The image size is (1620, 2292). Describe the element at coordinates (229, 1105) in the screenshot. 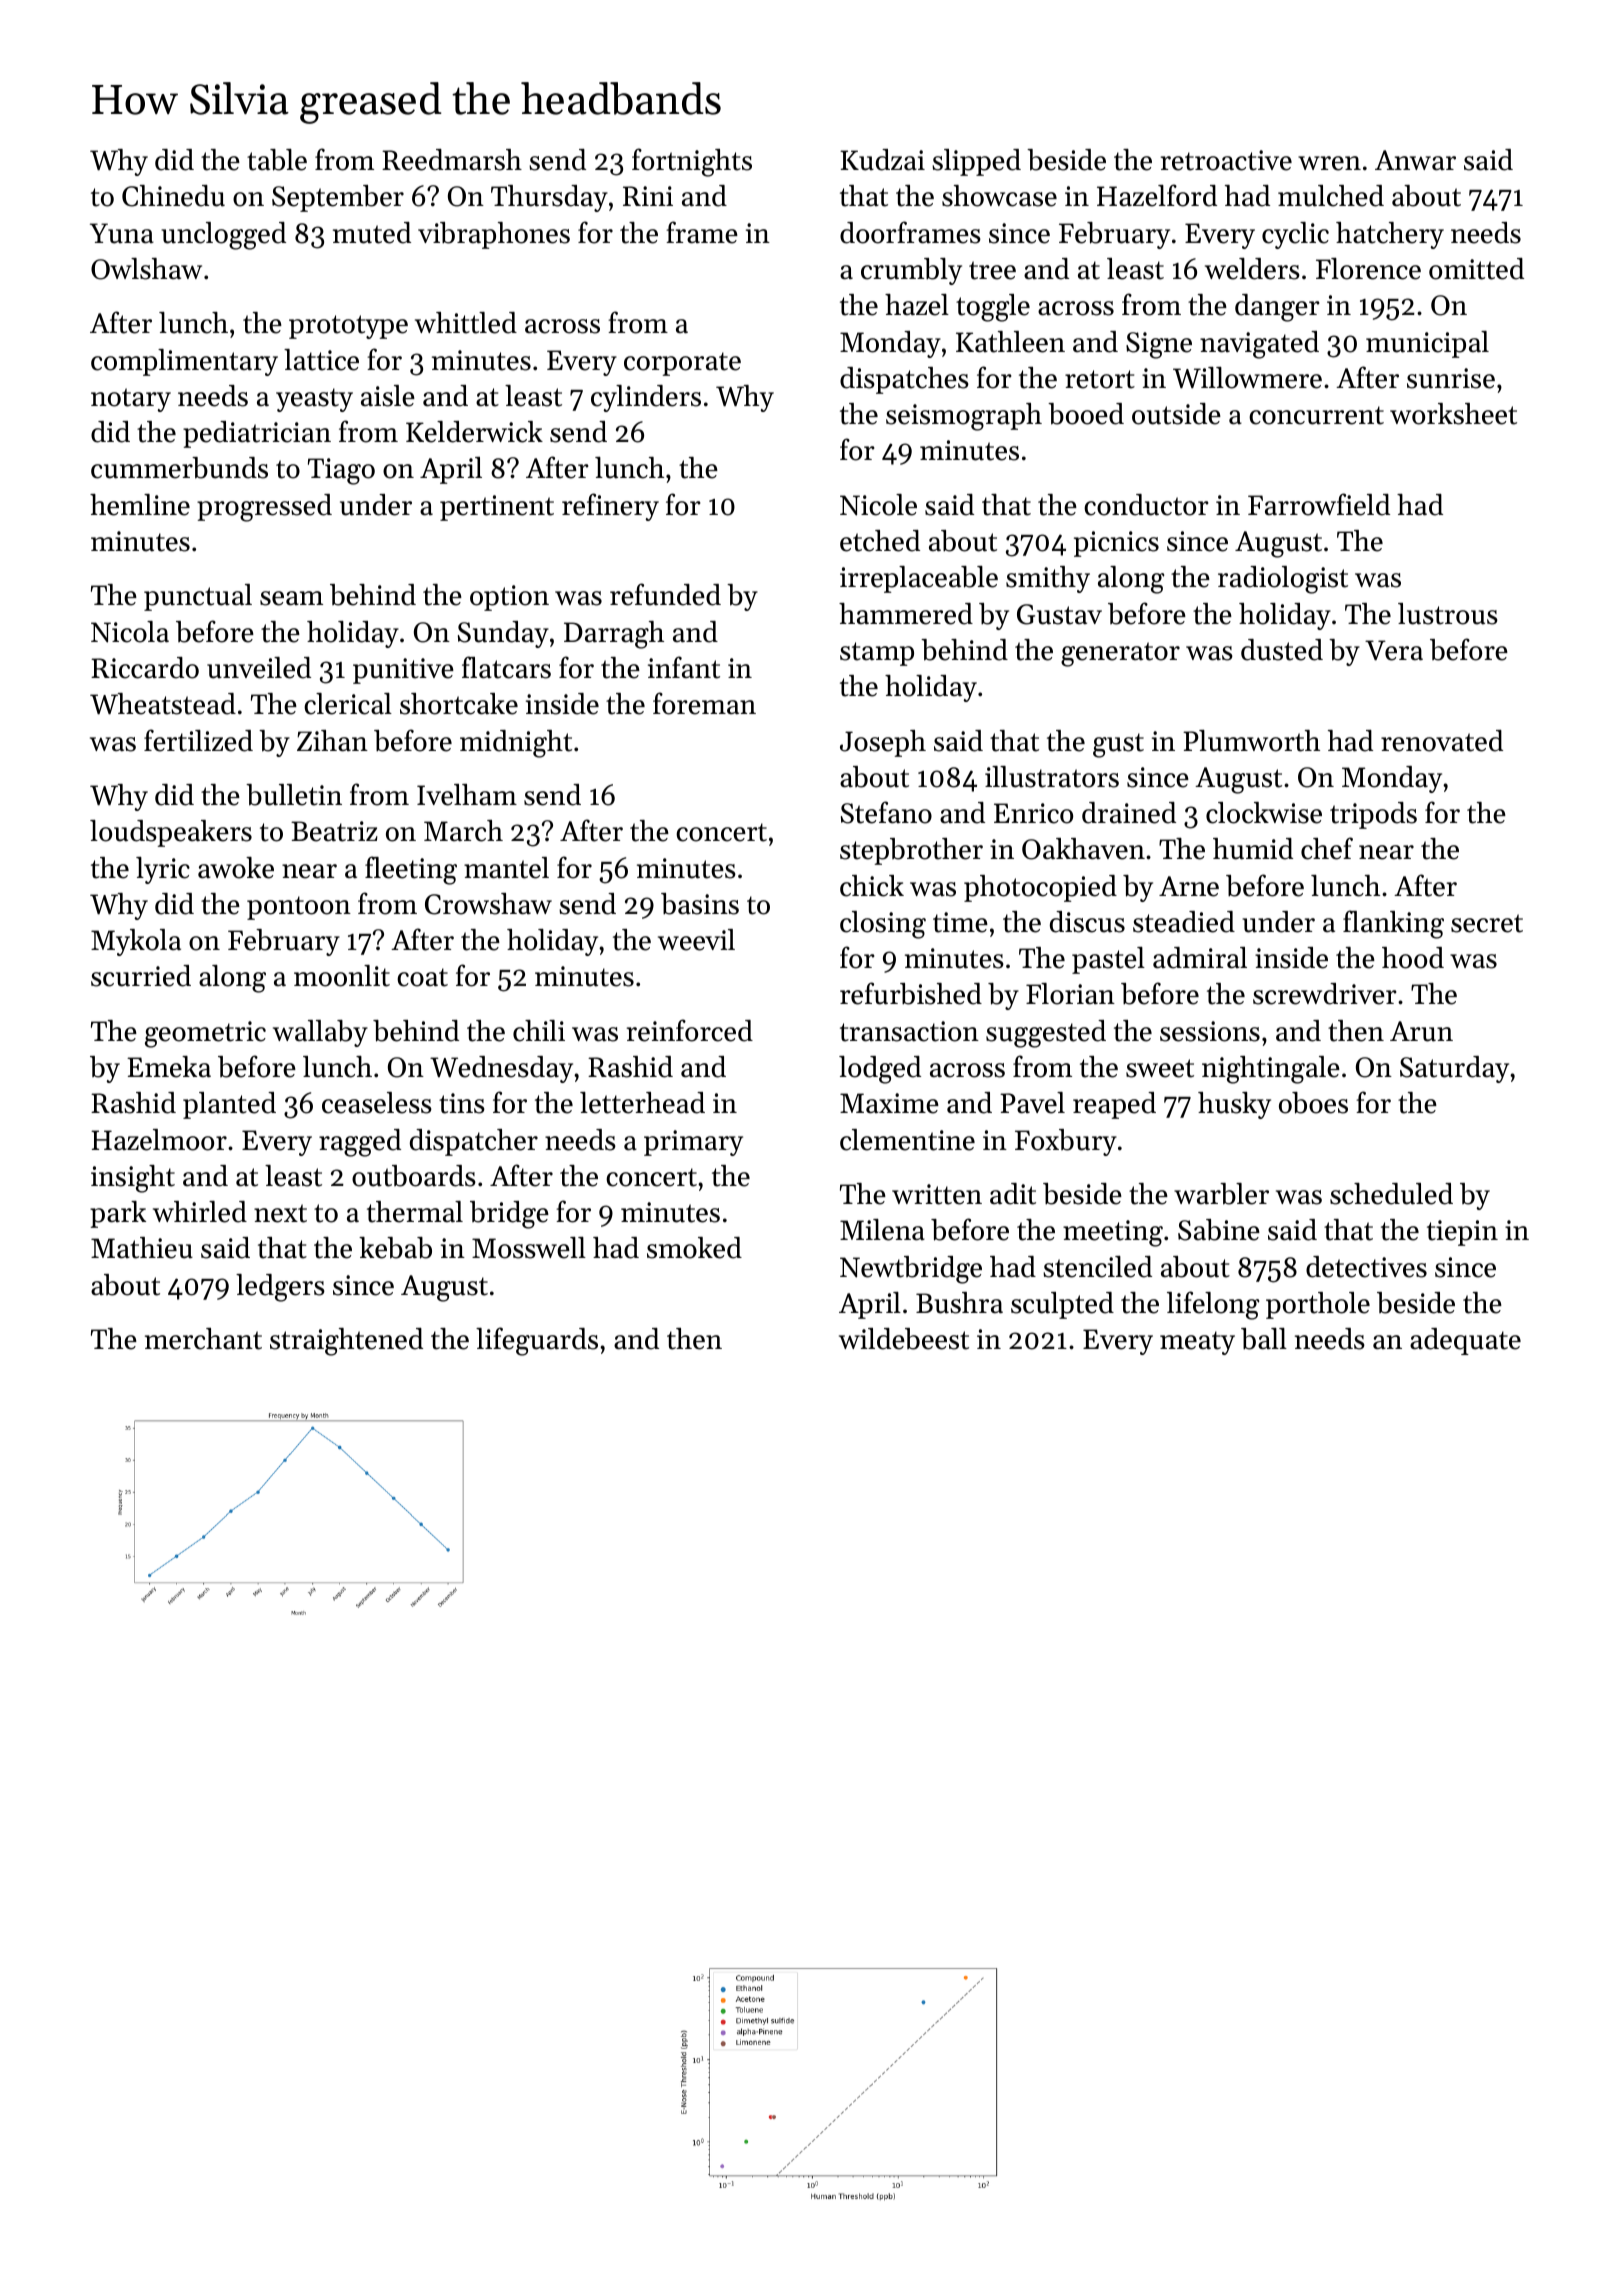

I see `planted` at that location.
